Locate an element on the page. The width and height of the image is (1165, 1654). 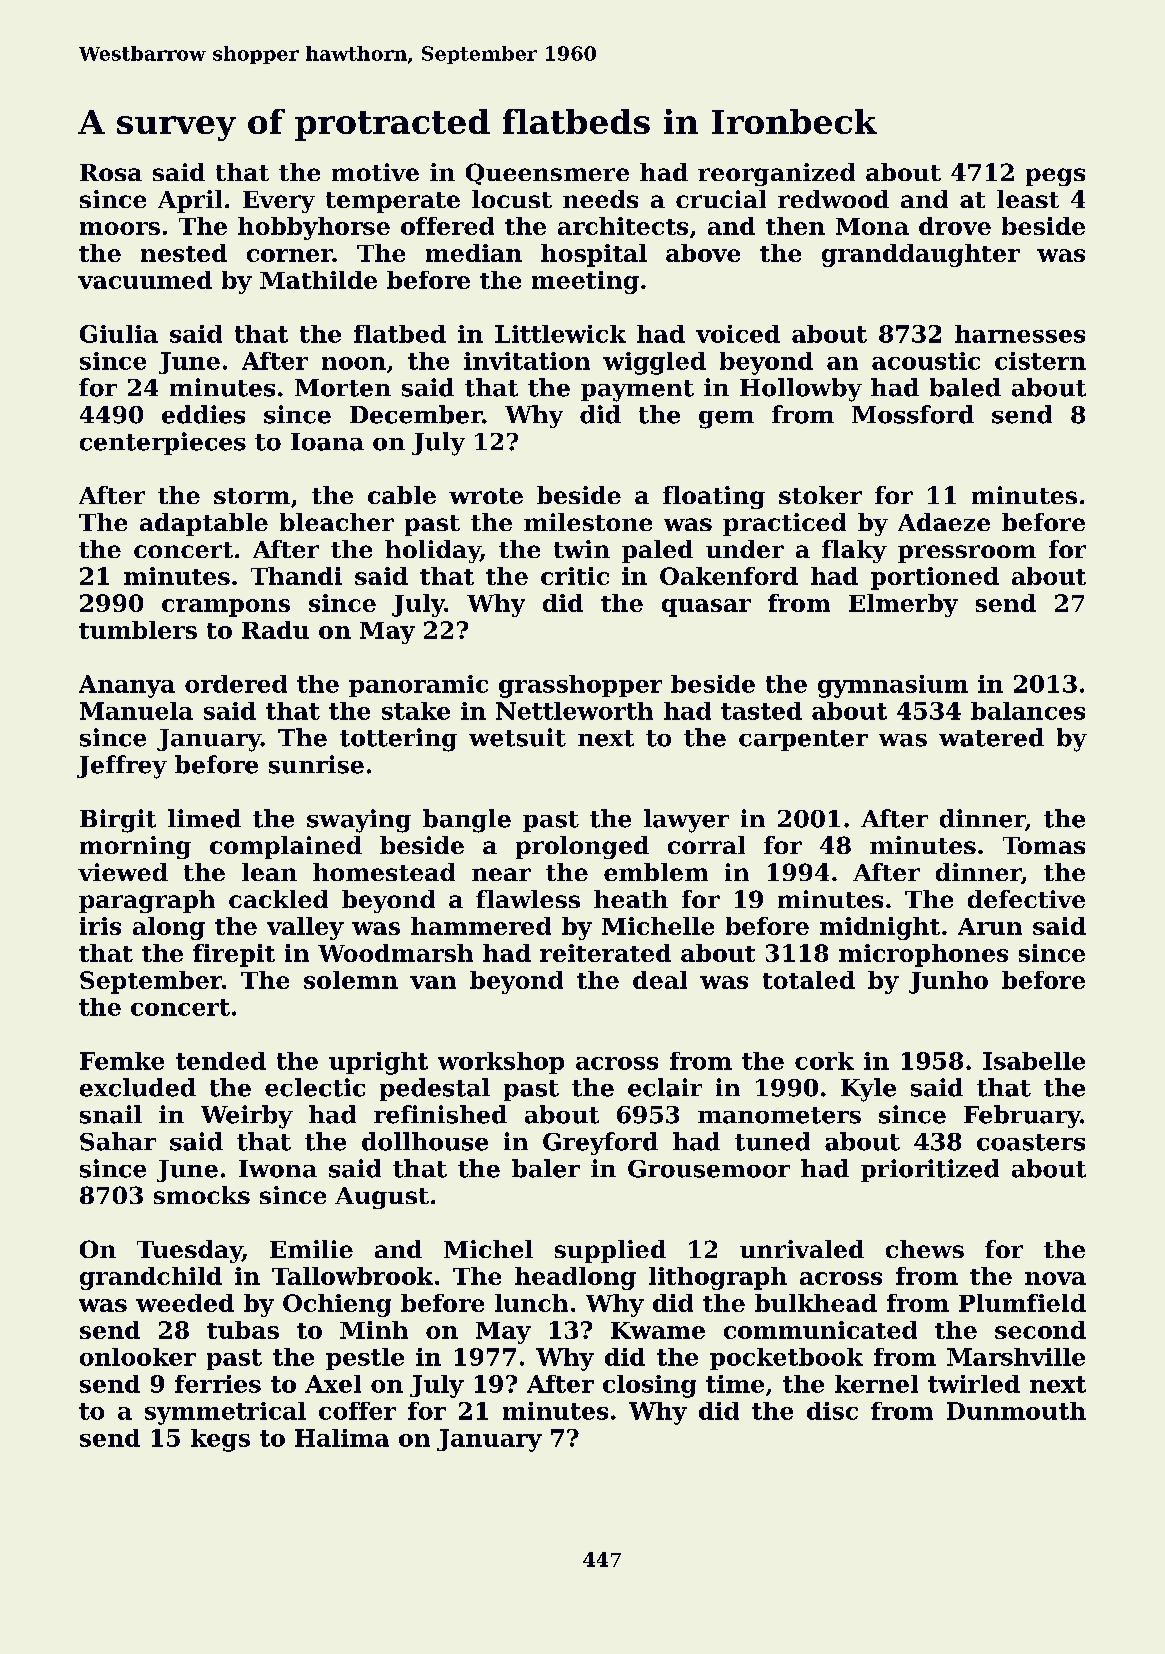
stake is located at coordinates (416, 711).
